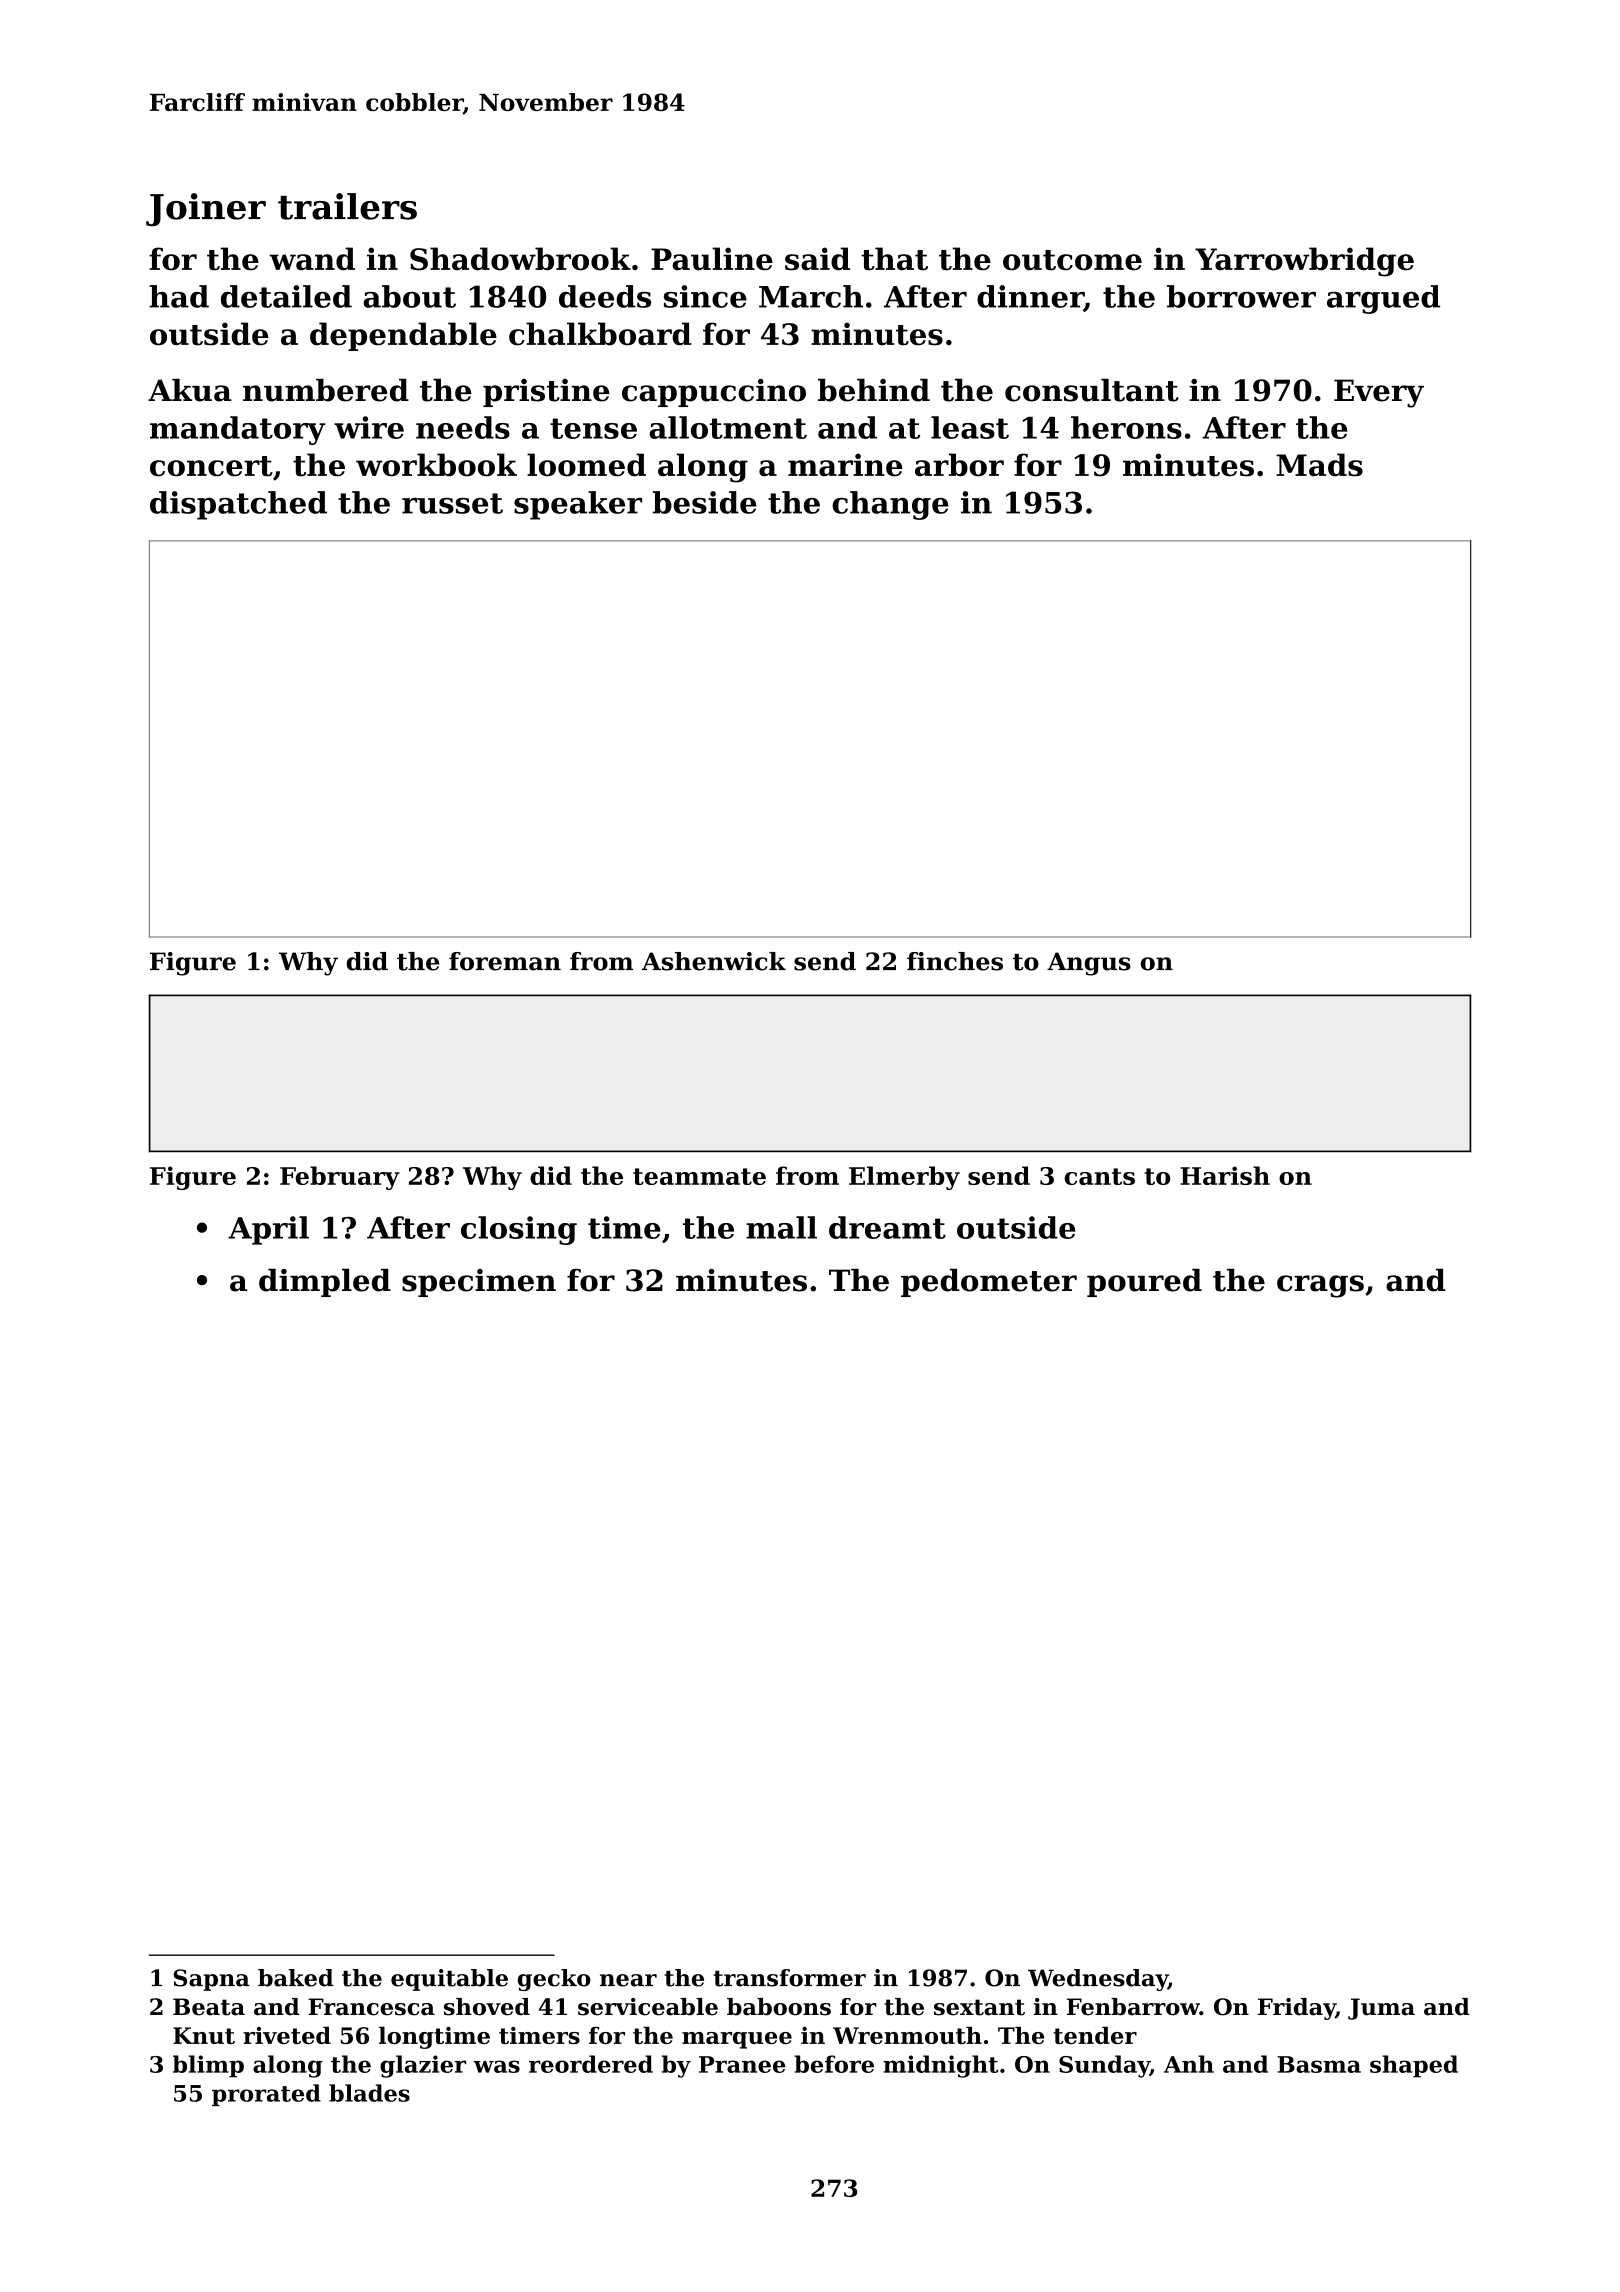 Image resolution: width=1620 pixels, height=2292 pixels. Describe the element at coordinates (1304, 262) in the image. I see `Yarrowbridge` at that location.
